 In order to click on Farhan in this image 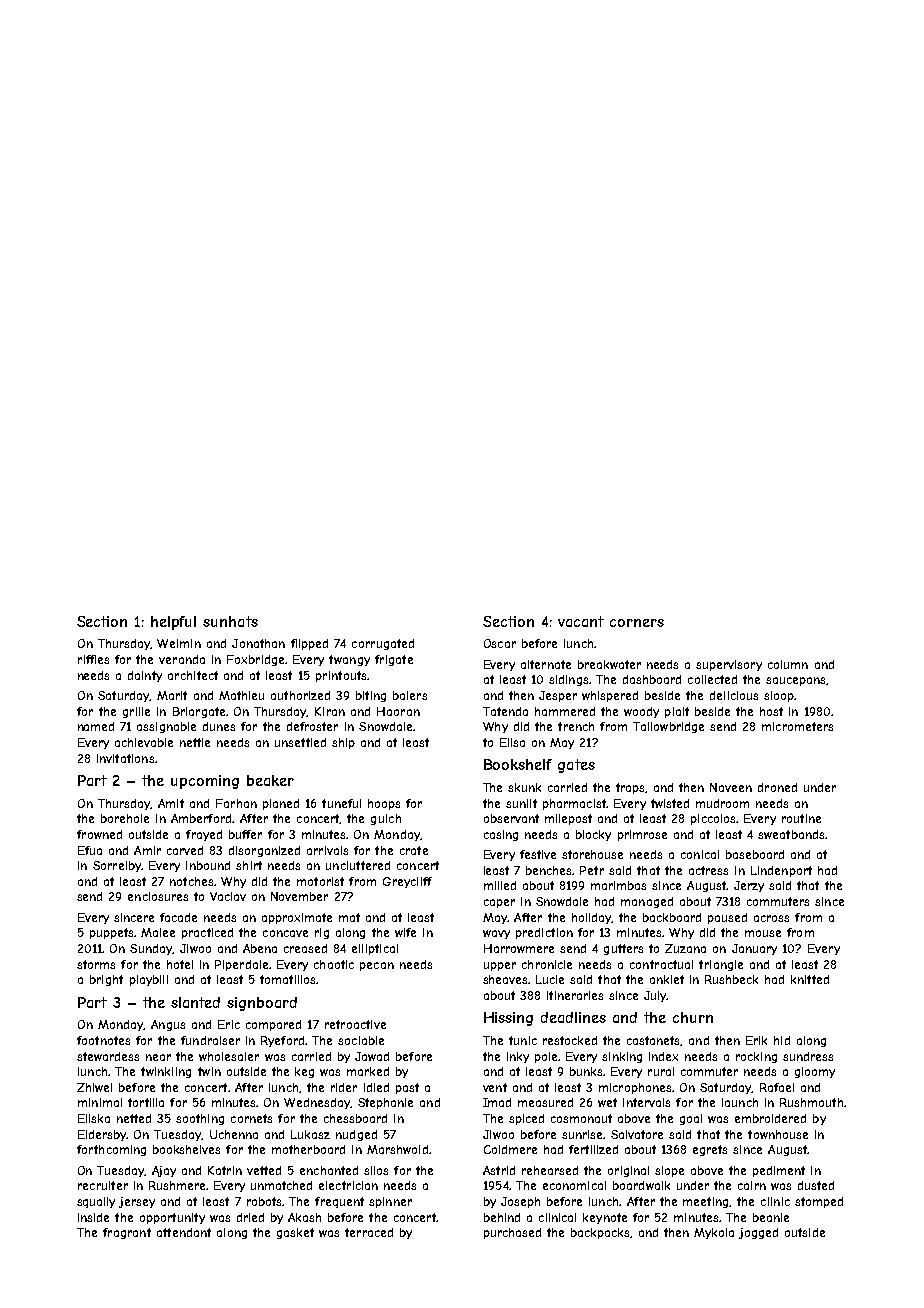, I will do `click(236, 803)`.
